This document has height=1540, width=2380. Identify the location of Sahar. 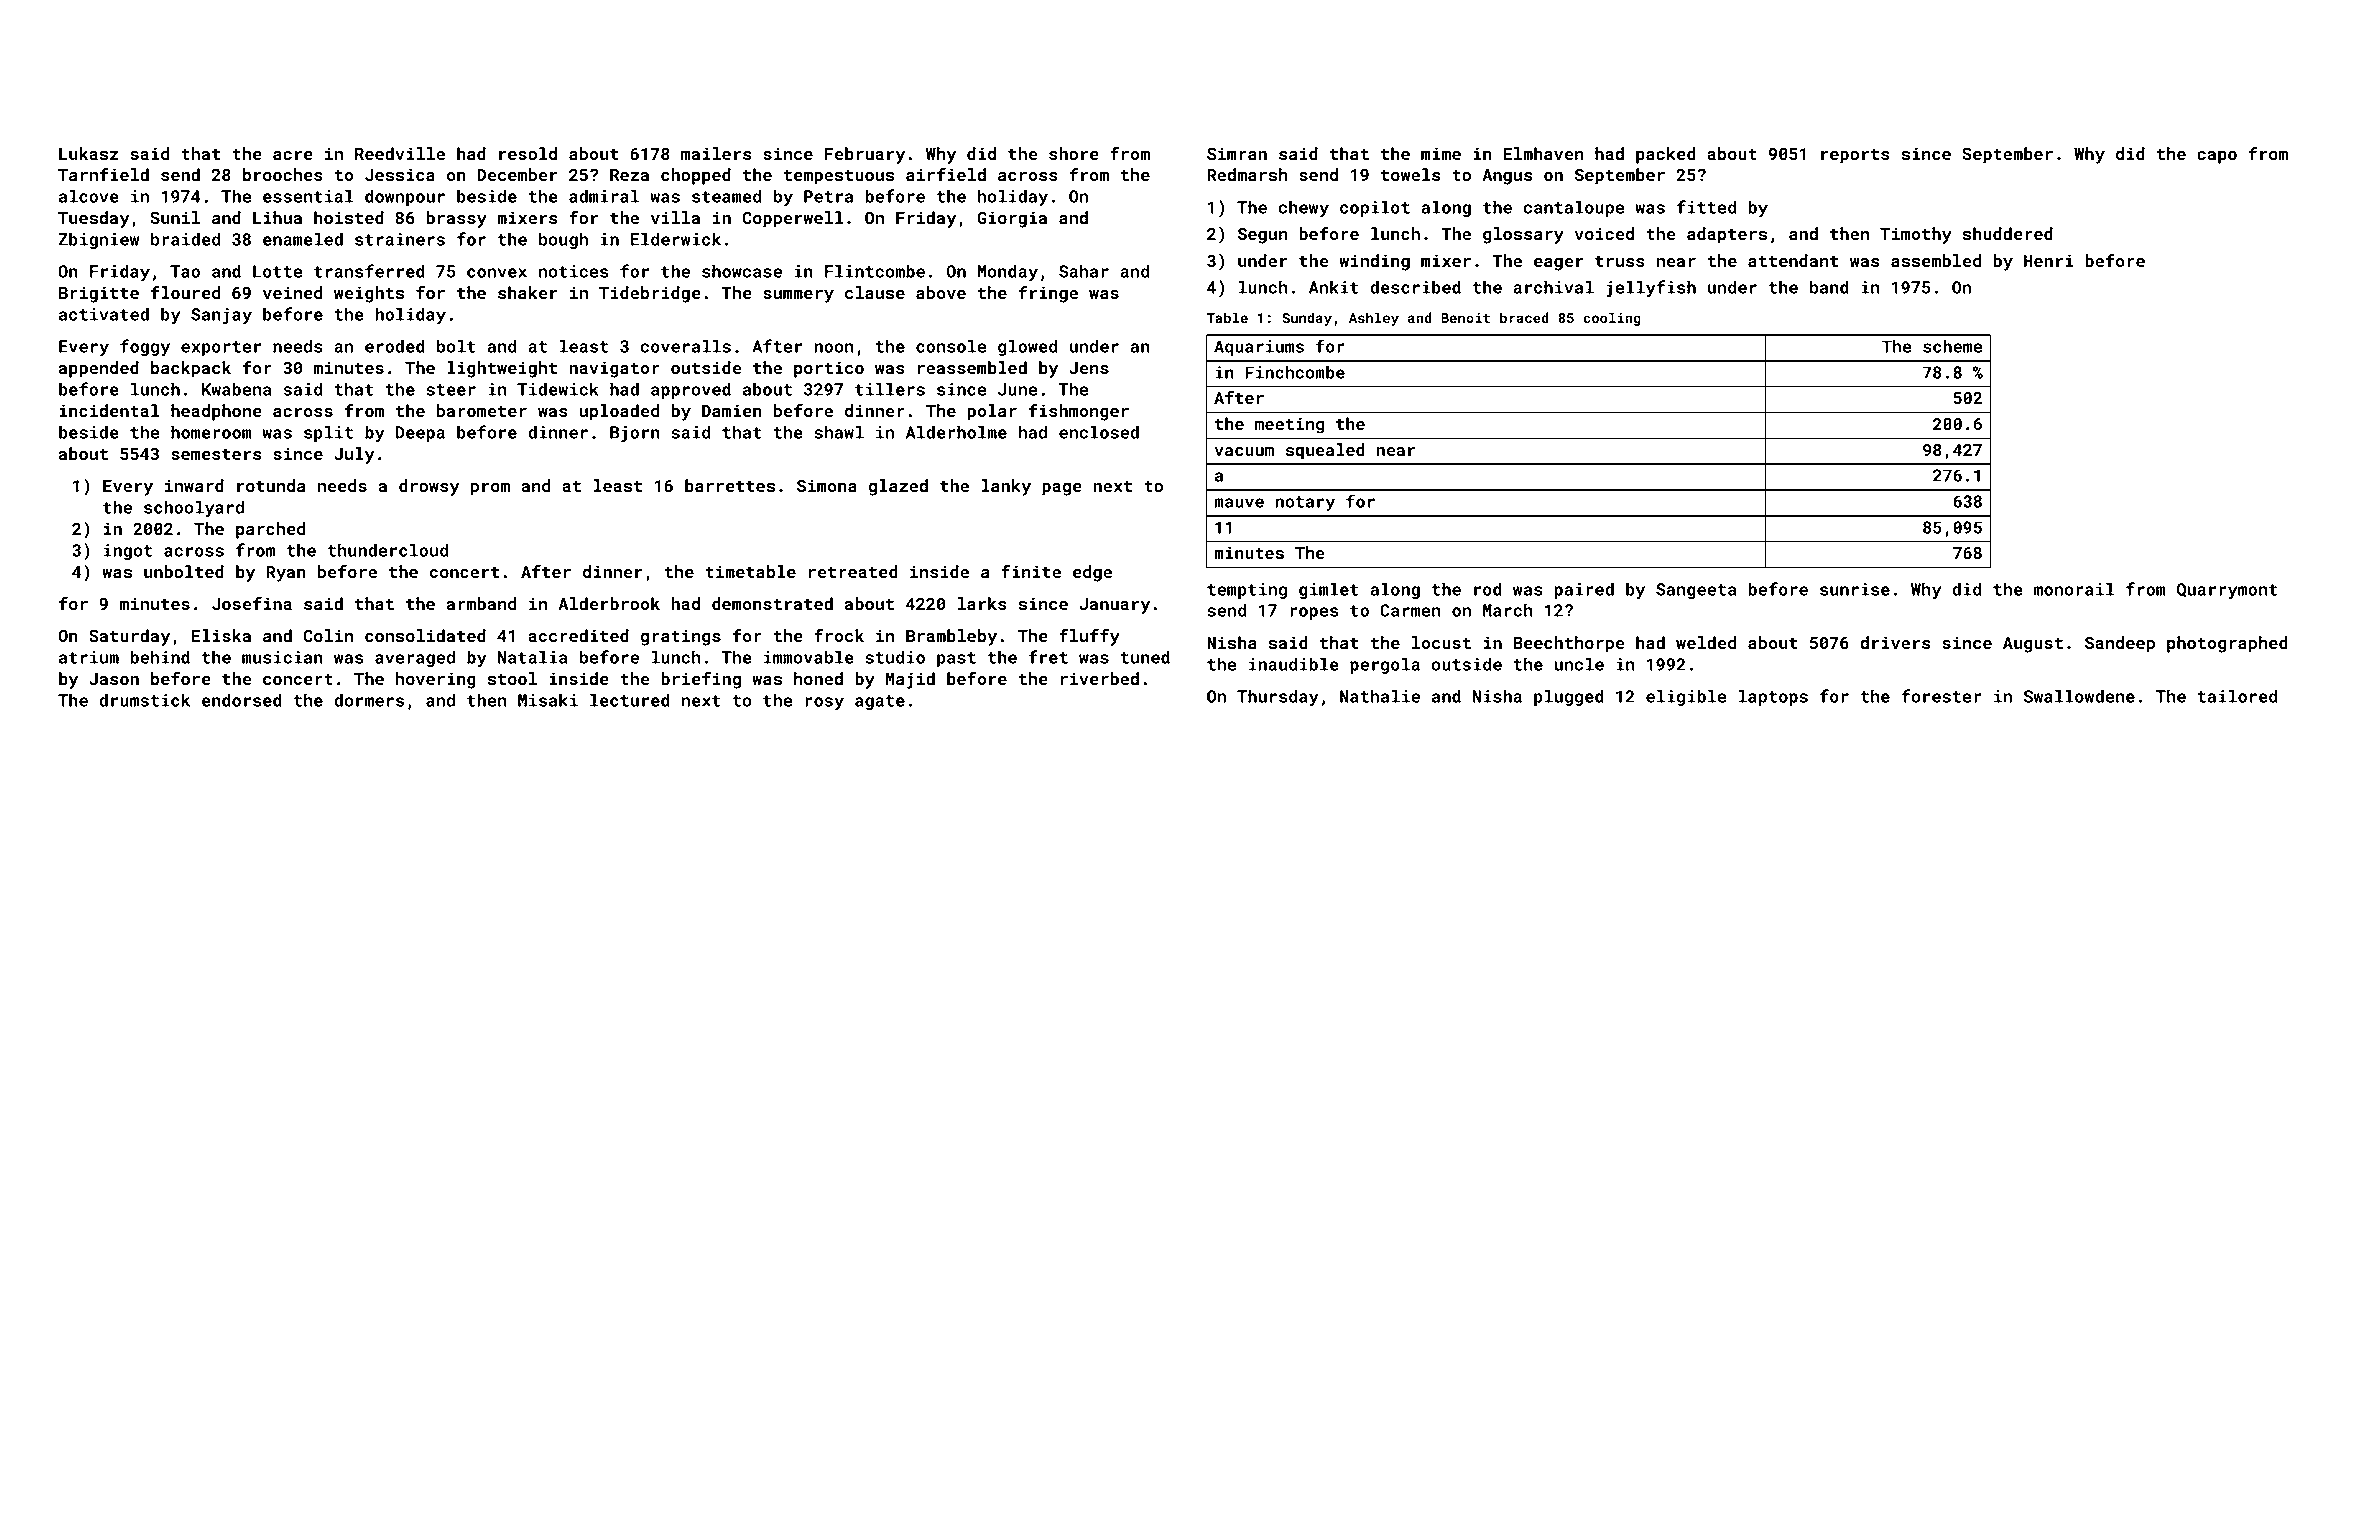
(1084, 271).
